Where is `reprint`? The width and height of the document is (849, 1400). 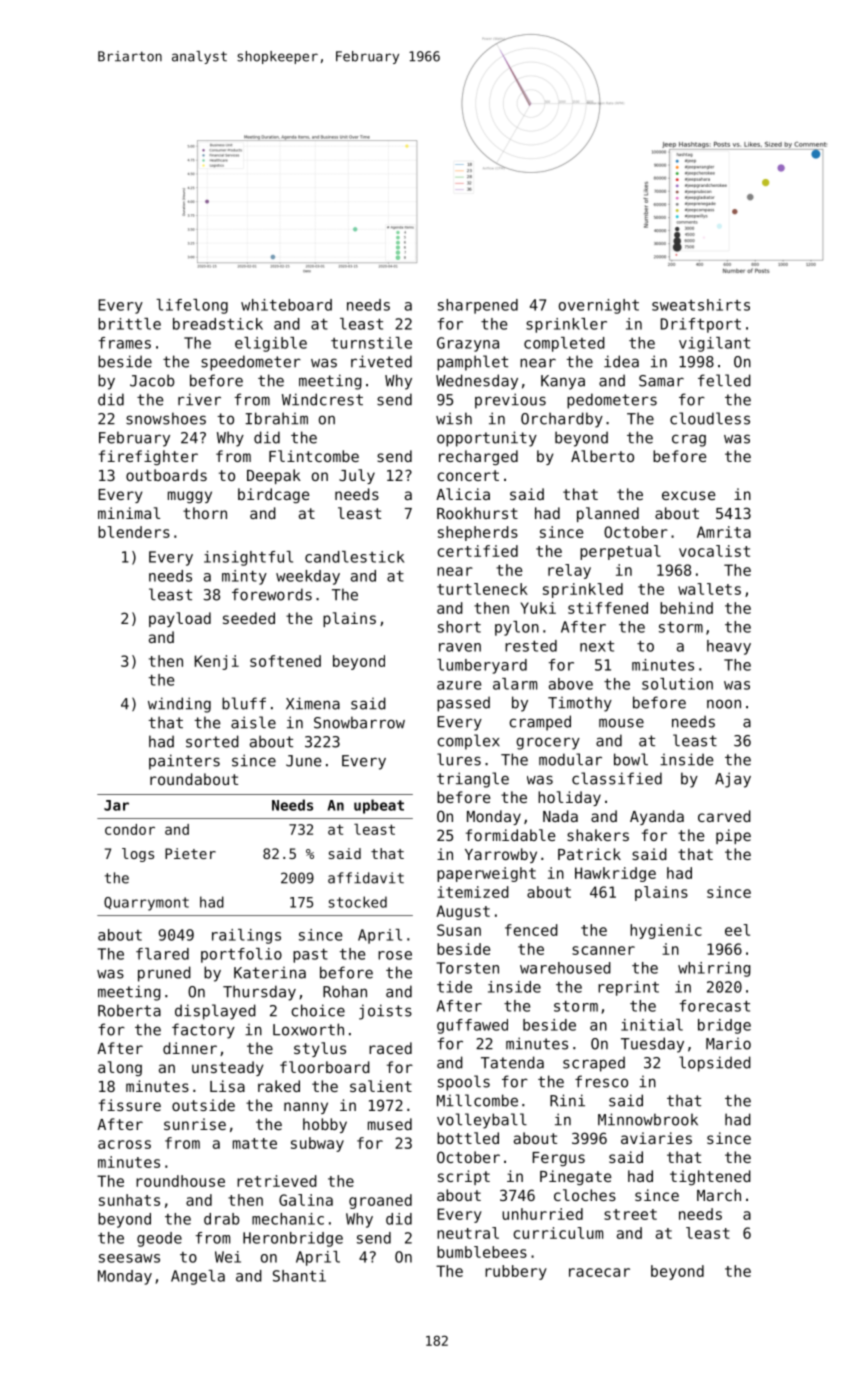 reprint is located at coordinates (628, 988).
